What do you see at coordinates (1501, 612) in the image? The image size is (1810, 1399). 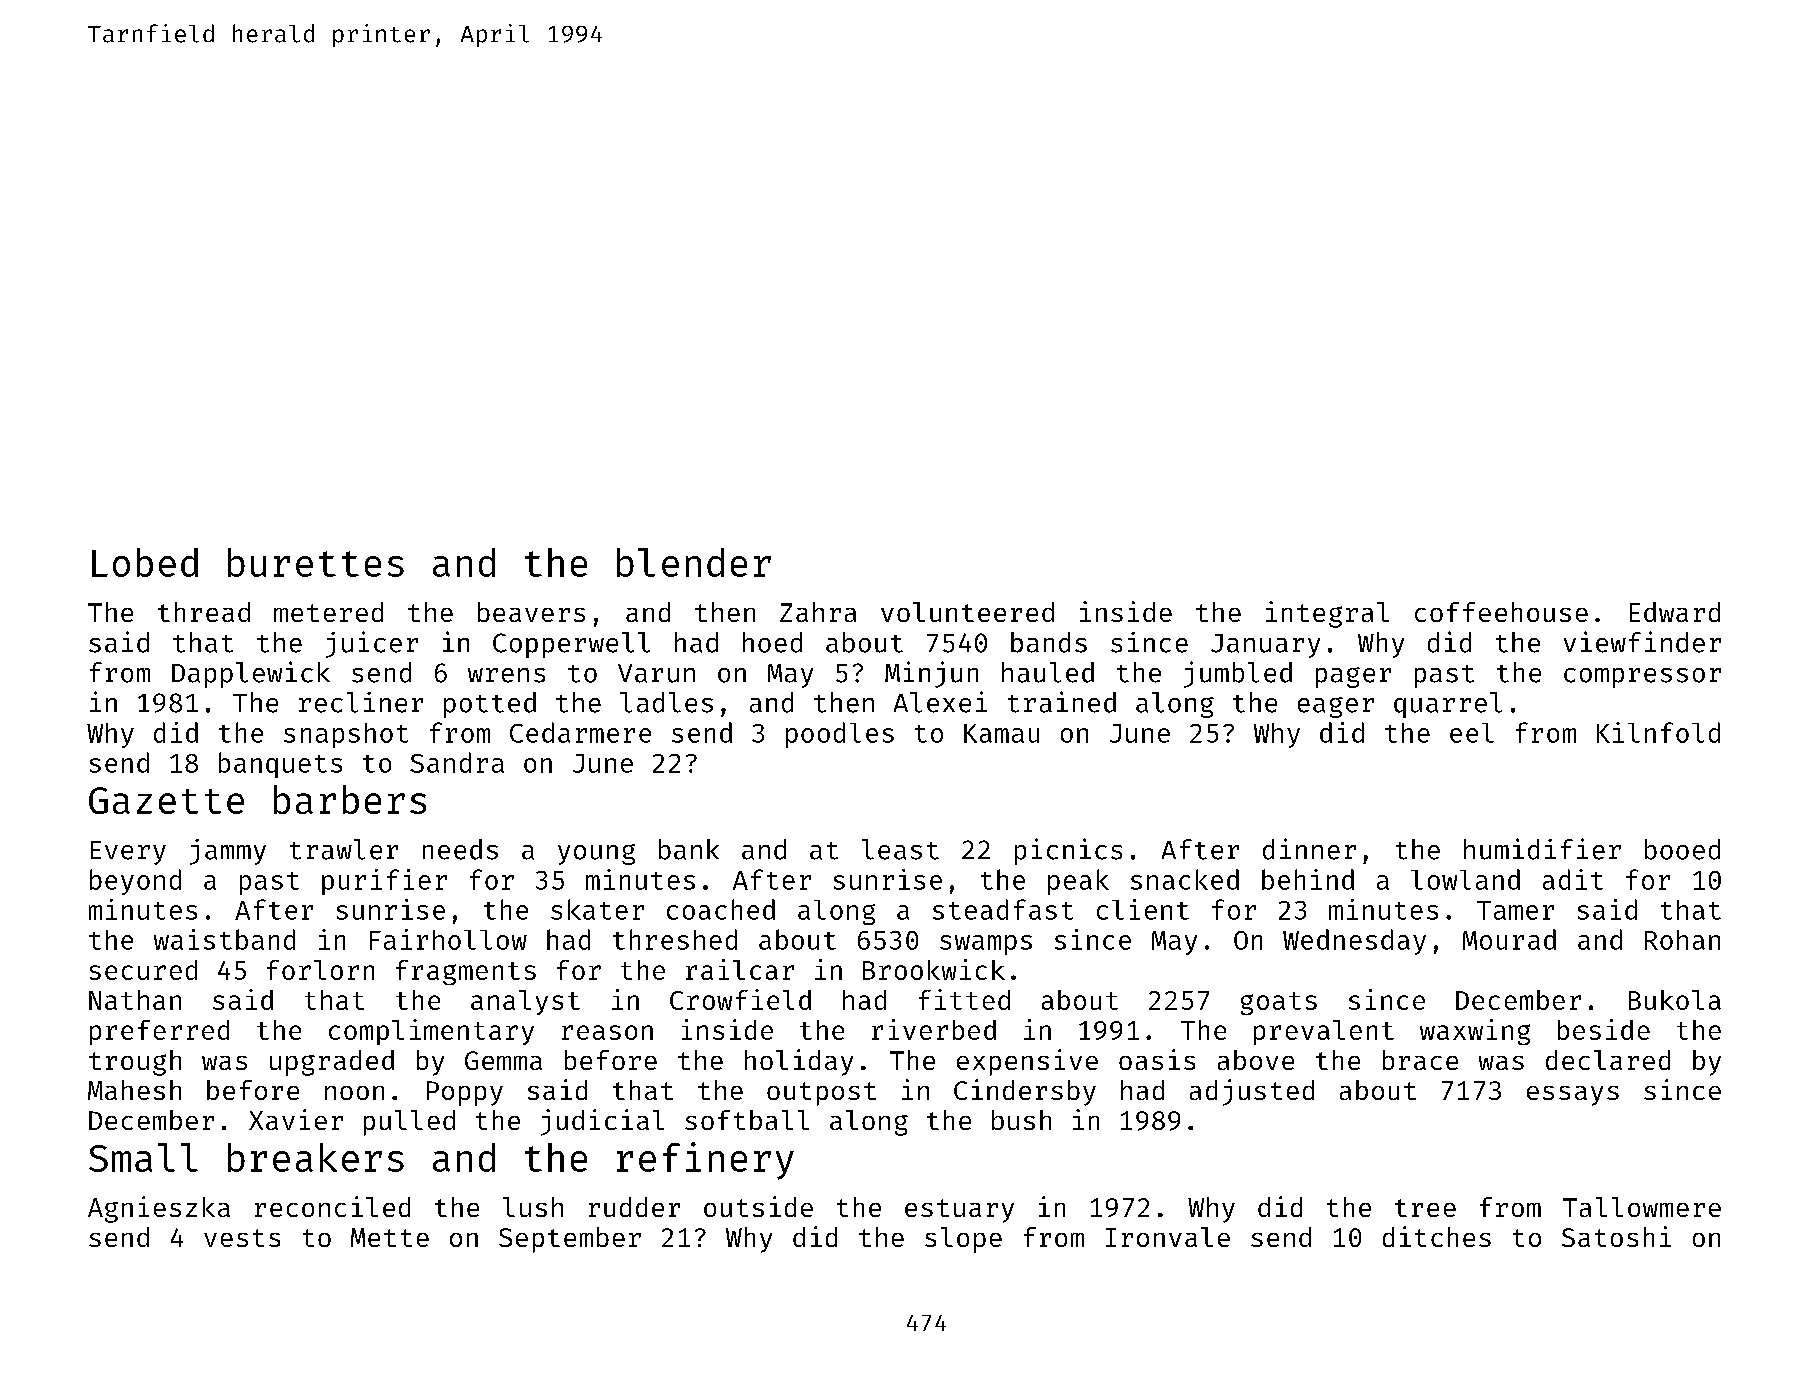 I see `coffeehouse` at bounding box center [1501, 612].
